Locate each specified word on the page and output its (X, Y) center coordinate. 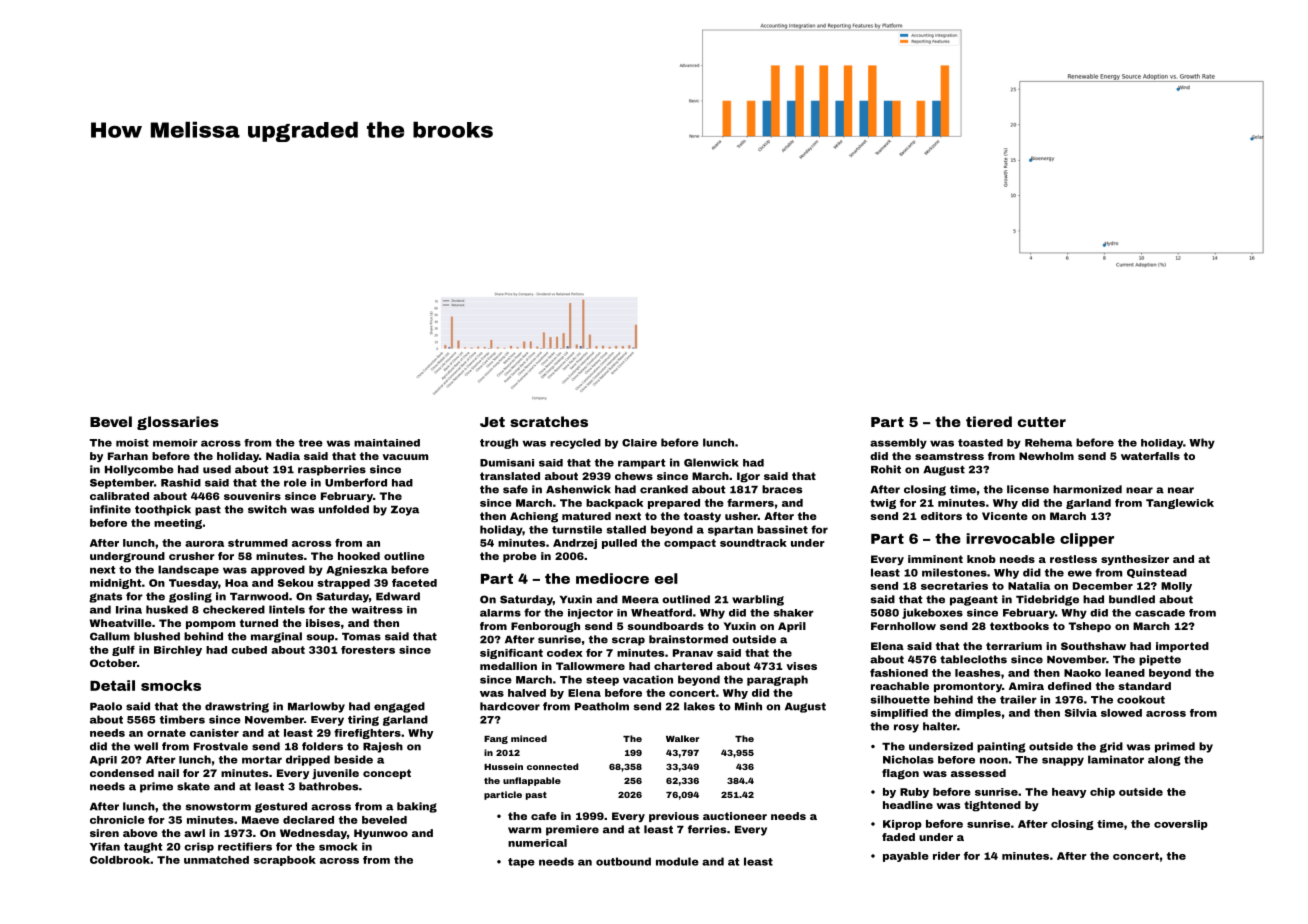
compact (690, 544)
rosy (906, 728)
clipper (1087, 540)
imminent (935, 559)
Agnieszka (357, 570)
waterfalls (1150, 456)
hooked (359, 556)
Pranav (693, 653)
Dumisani (507, 463)
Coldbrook (120, 860)
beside (353, 759)
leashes (977, 673)
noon (994, 760)
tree (311, 443)
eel (666, 578)
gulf (123, 651)
